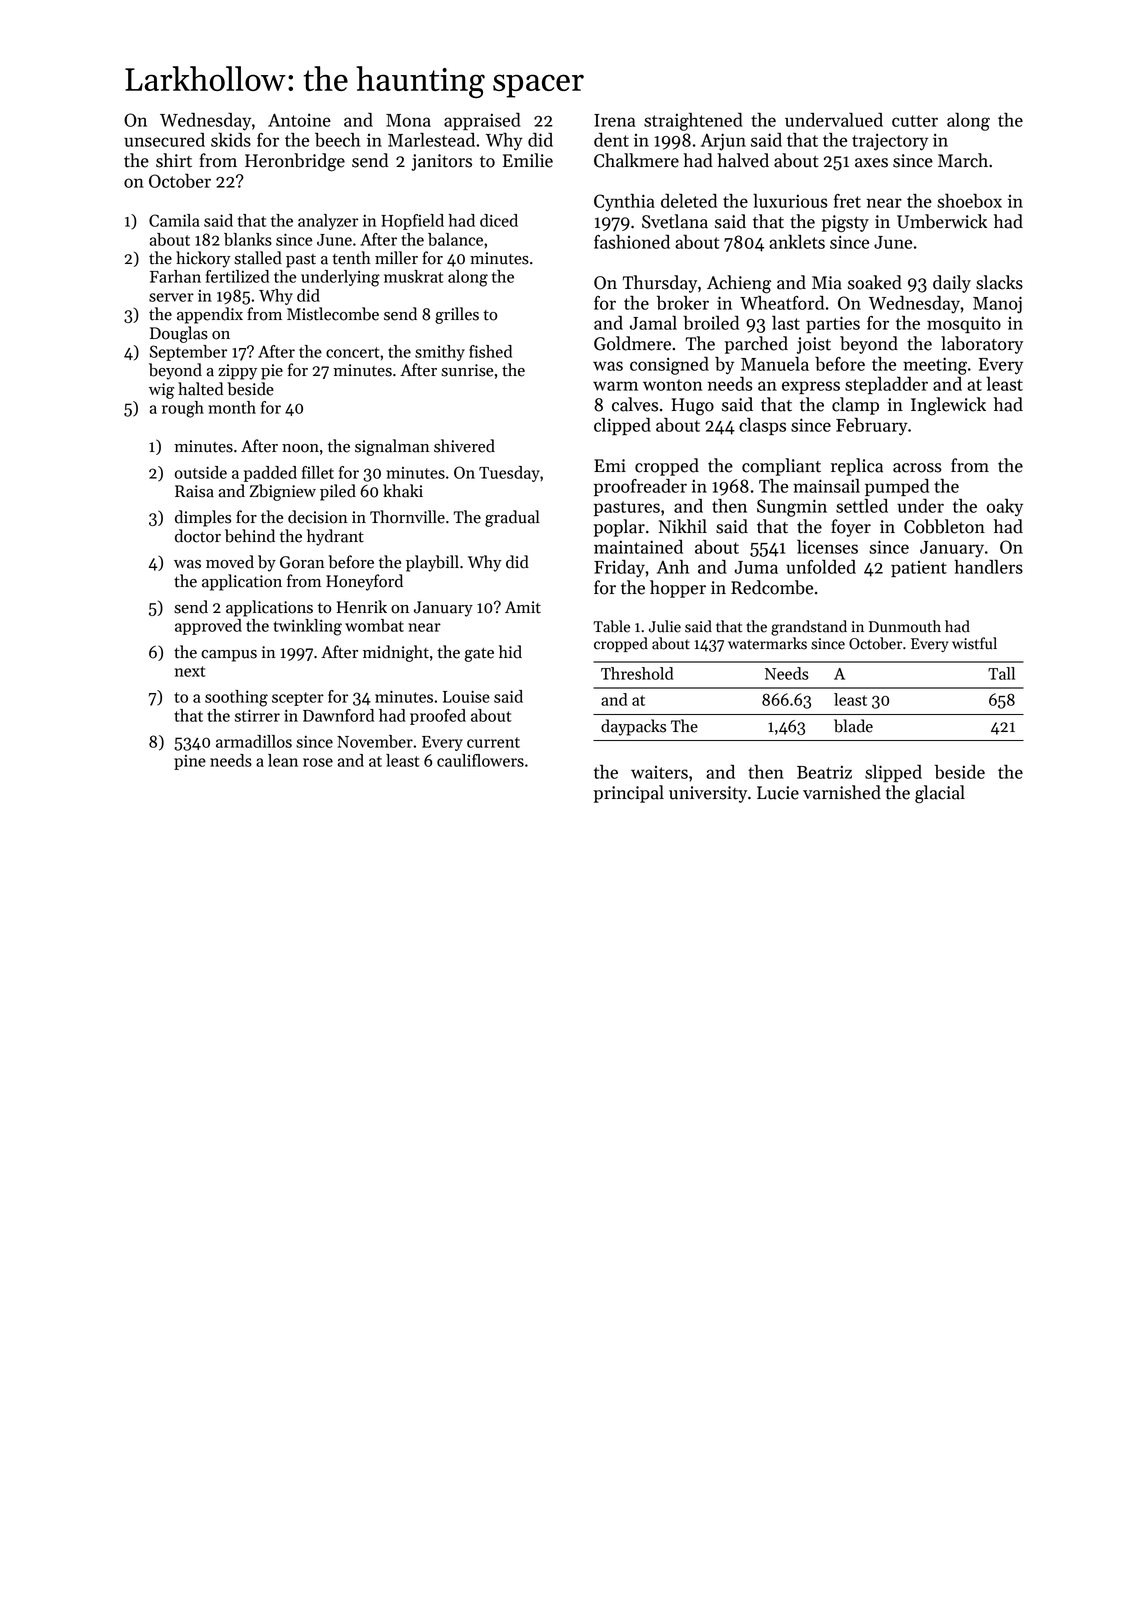  What do you see at coordinates (999, 282) in the screenshot?
I see `slacks` at bounding box center [999, 282].
